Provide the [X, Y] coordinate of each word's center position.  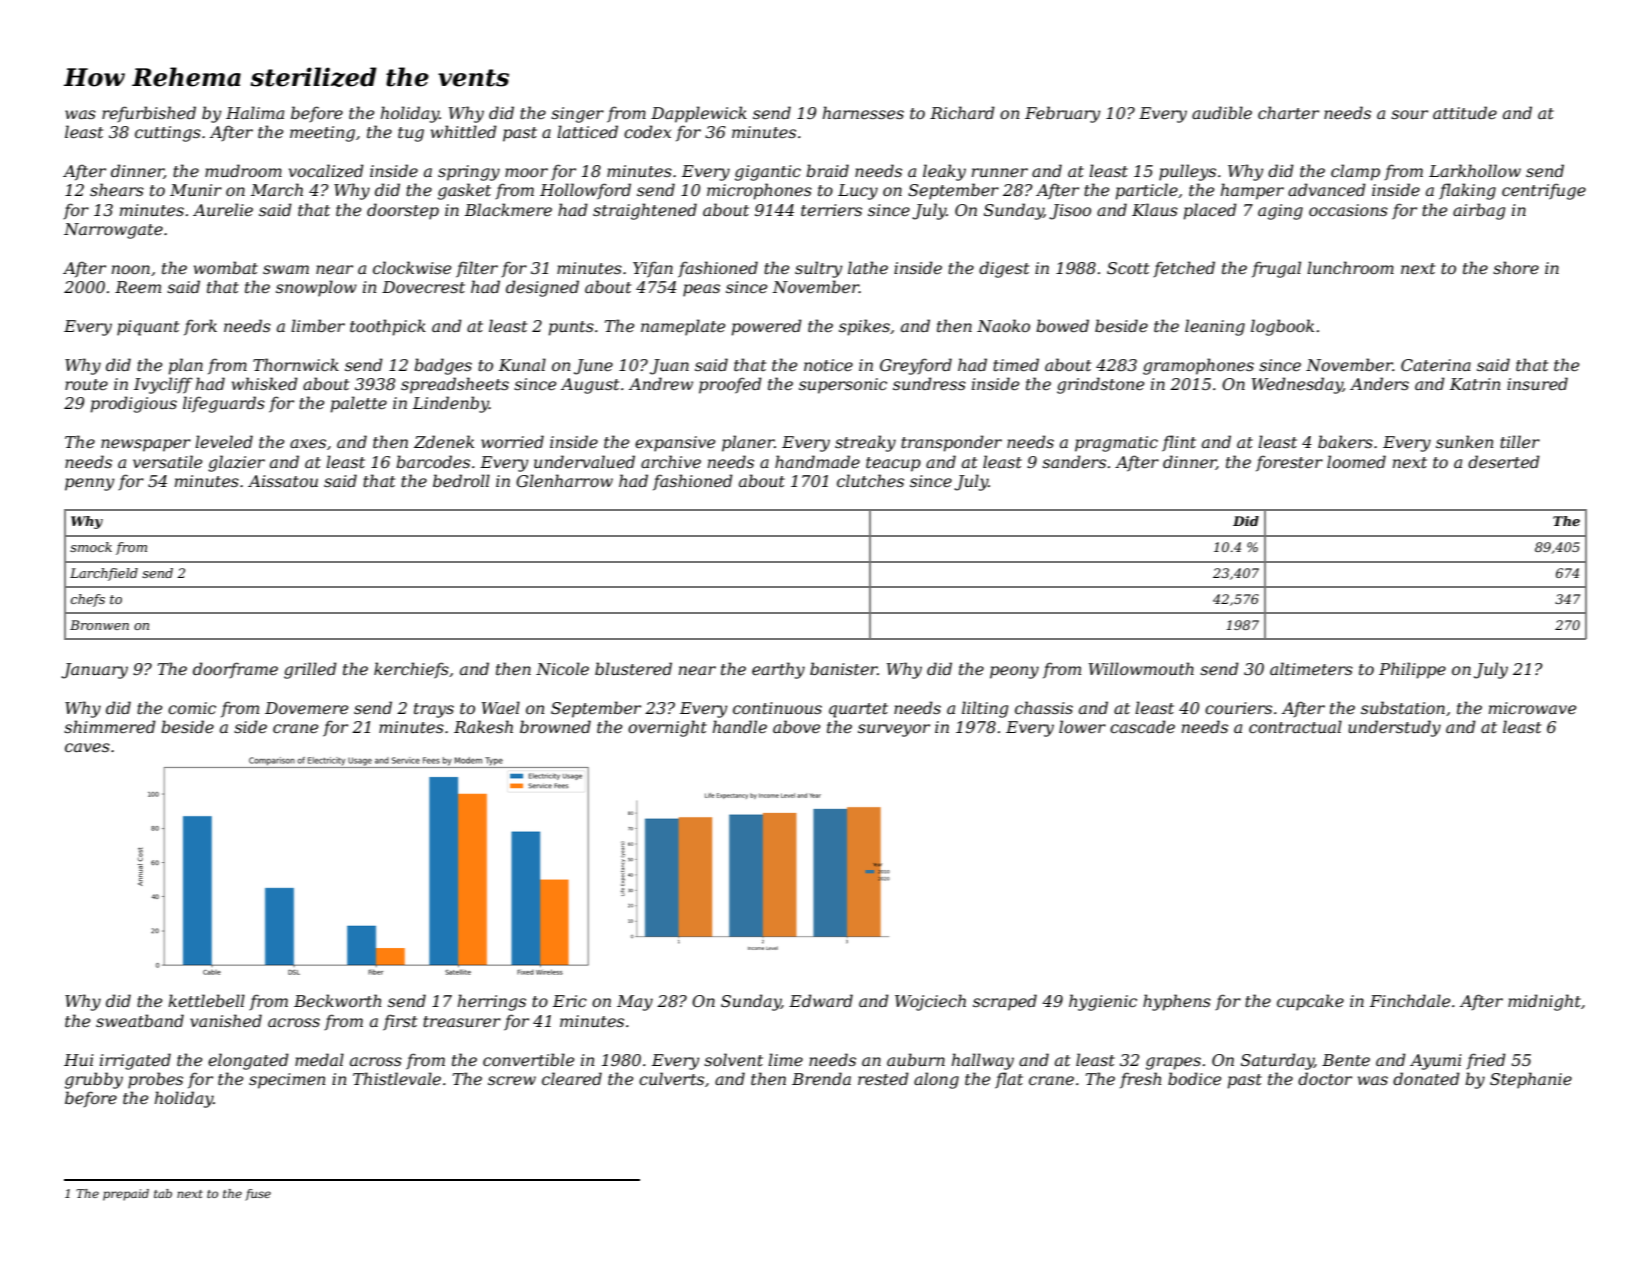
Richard [962, 112]
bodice [1194, 1078]
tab [163, 1193]
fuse [258, 1195]
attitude [1465, 112]
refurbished [149, 114]
